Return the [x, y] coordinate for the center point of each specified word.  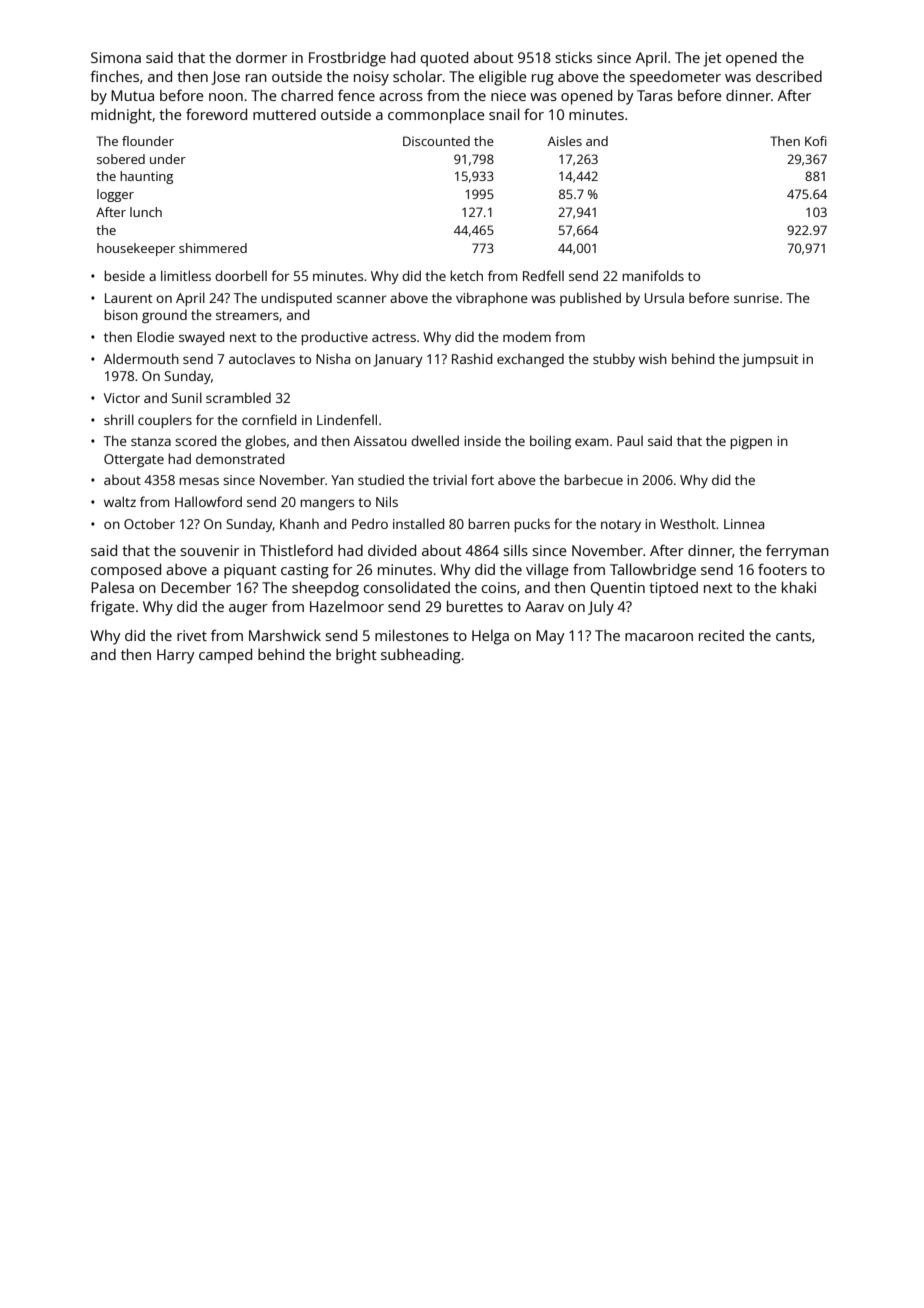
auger [248, 610]
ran [256, 78]
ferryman [797, 552]
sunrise [756, 298]
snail [504, 114]
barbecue [593, 479]
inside [482, 440]
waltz [120, 501]
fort [482, 479]
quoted [444, 59]
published [590, 299]
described [789, 76]
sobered [121, 159]
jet [712, 59]
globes [265, 442]
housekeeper [136, 249]
